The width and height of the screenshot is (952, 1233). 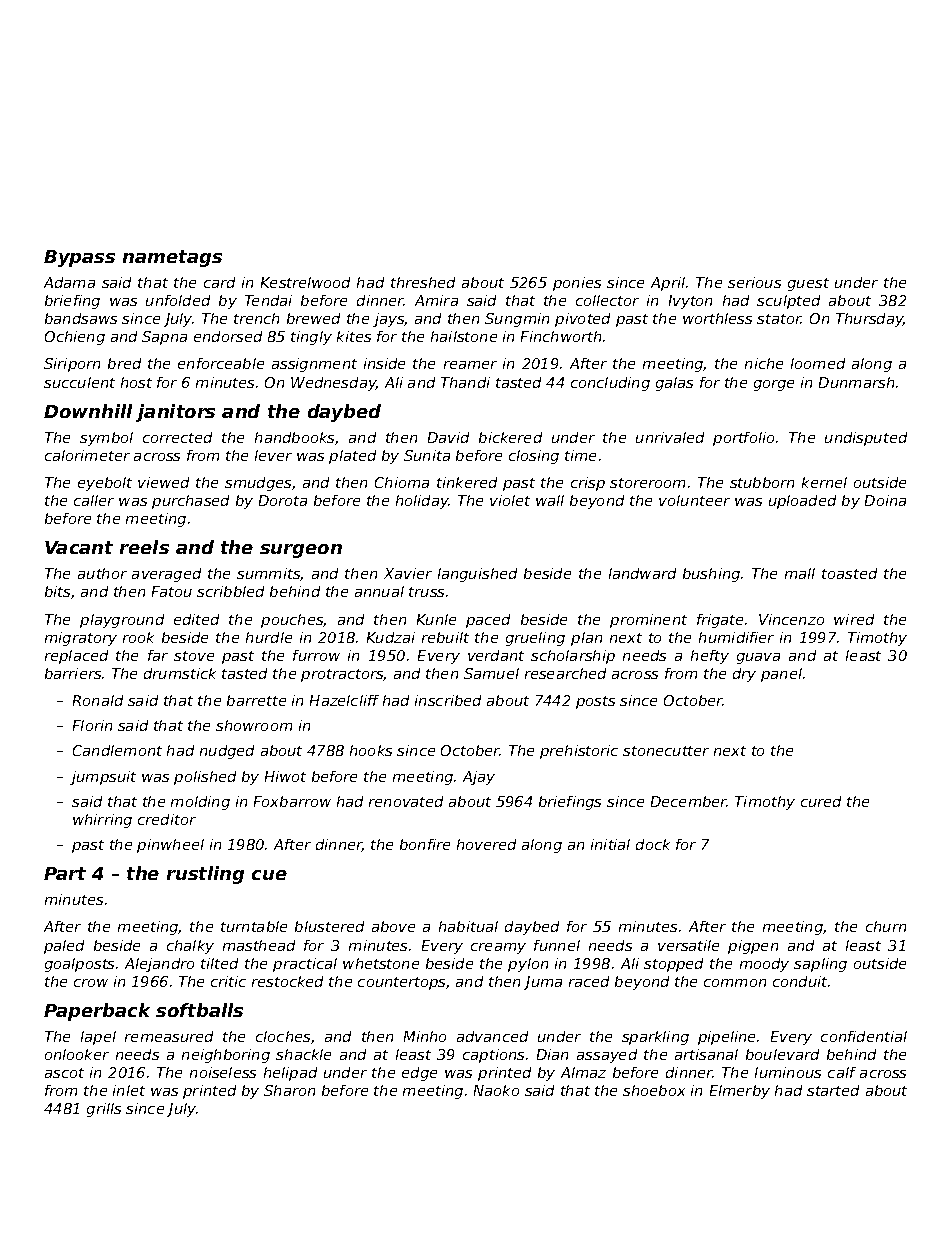 What do you see at coordinates (781, 675) in the screenshot?
I see `panel` at bounding box center [781, 675].
